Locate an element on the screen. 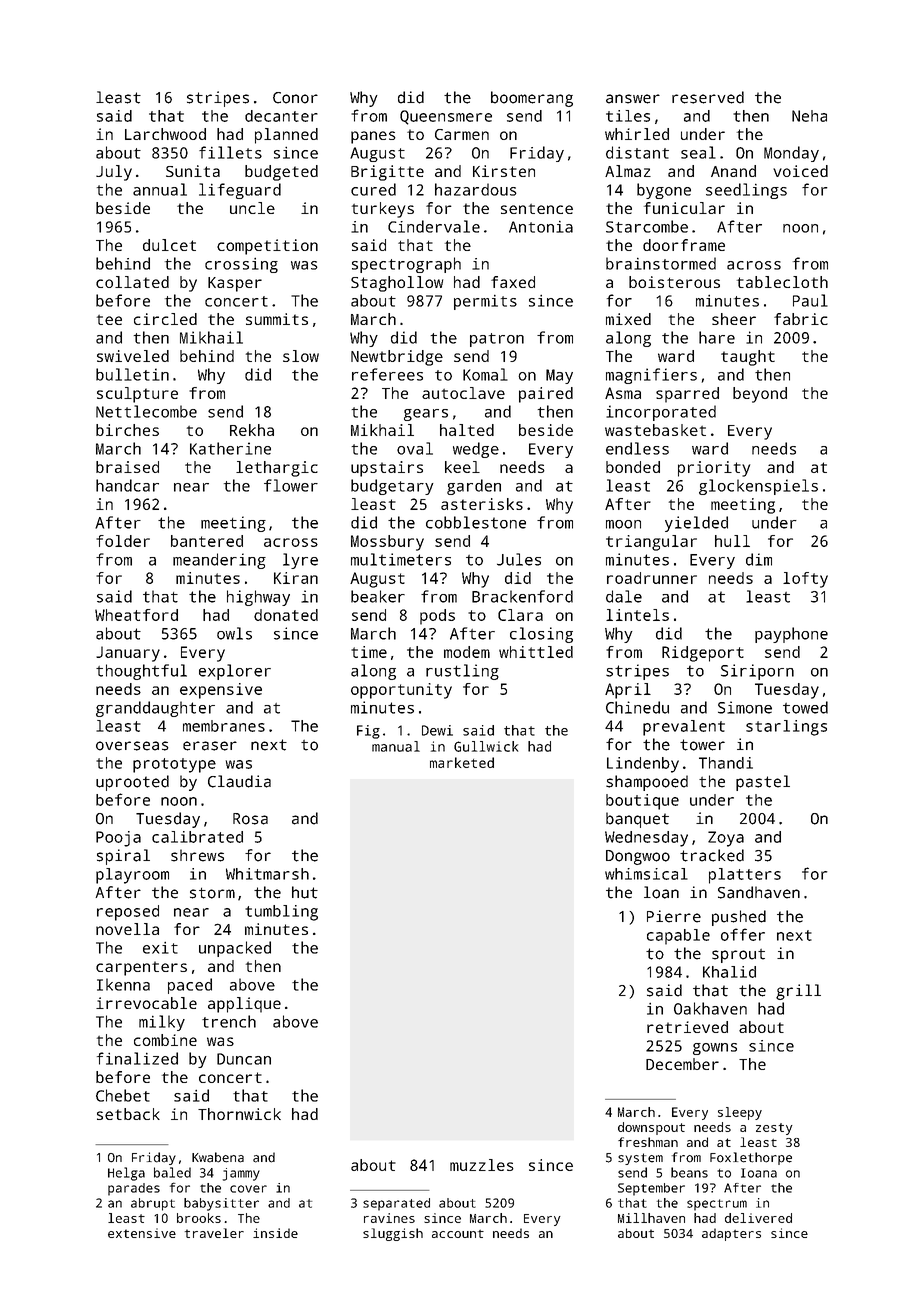 Image resolution: width=924 pixels, height=1308 pixels. reserved is located at coordinates (708, 97).
